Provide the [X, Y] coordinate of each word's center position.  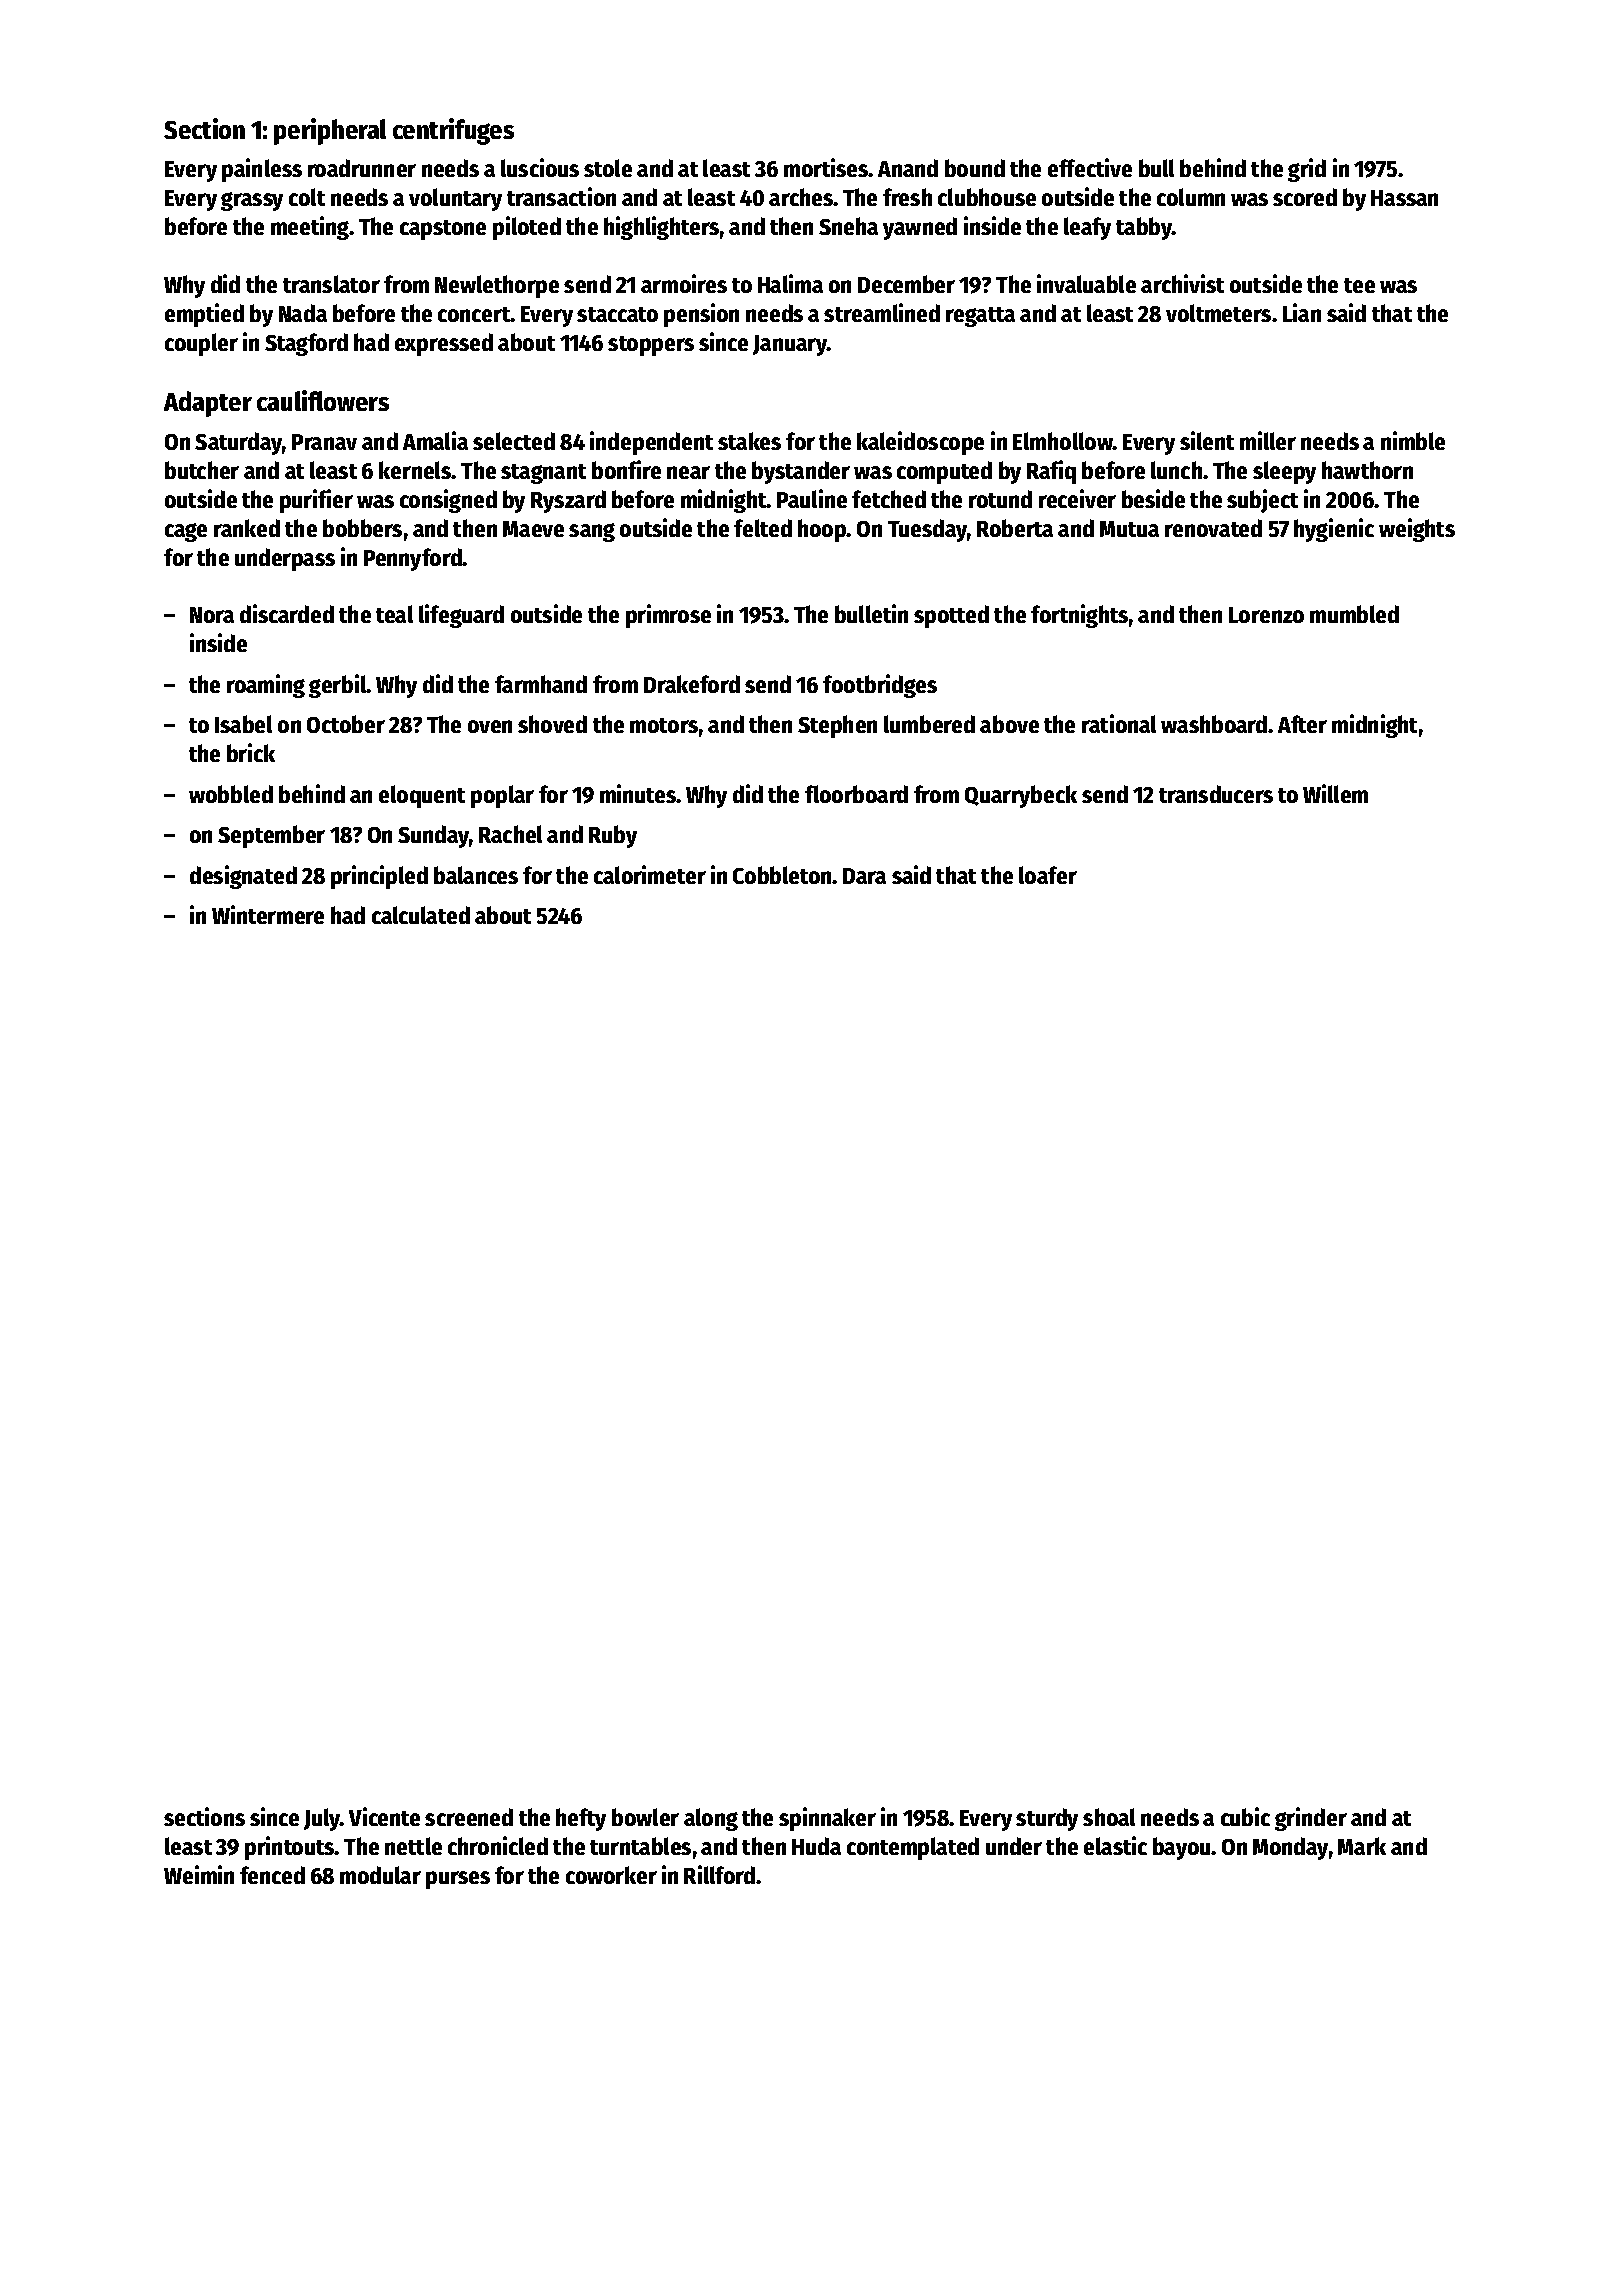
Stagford [306, 344]
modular [380, 1875]
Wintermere [268, 914]
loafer [1048, 875]
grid [1307, 170]
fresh [907, 197]
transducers [1216, 794]
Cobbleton [783, 875]
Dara [864, 876]
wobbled [231, 794]
